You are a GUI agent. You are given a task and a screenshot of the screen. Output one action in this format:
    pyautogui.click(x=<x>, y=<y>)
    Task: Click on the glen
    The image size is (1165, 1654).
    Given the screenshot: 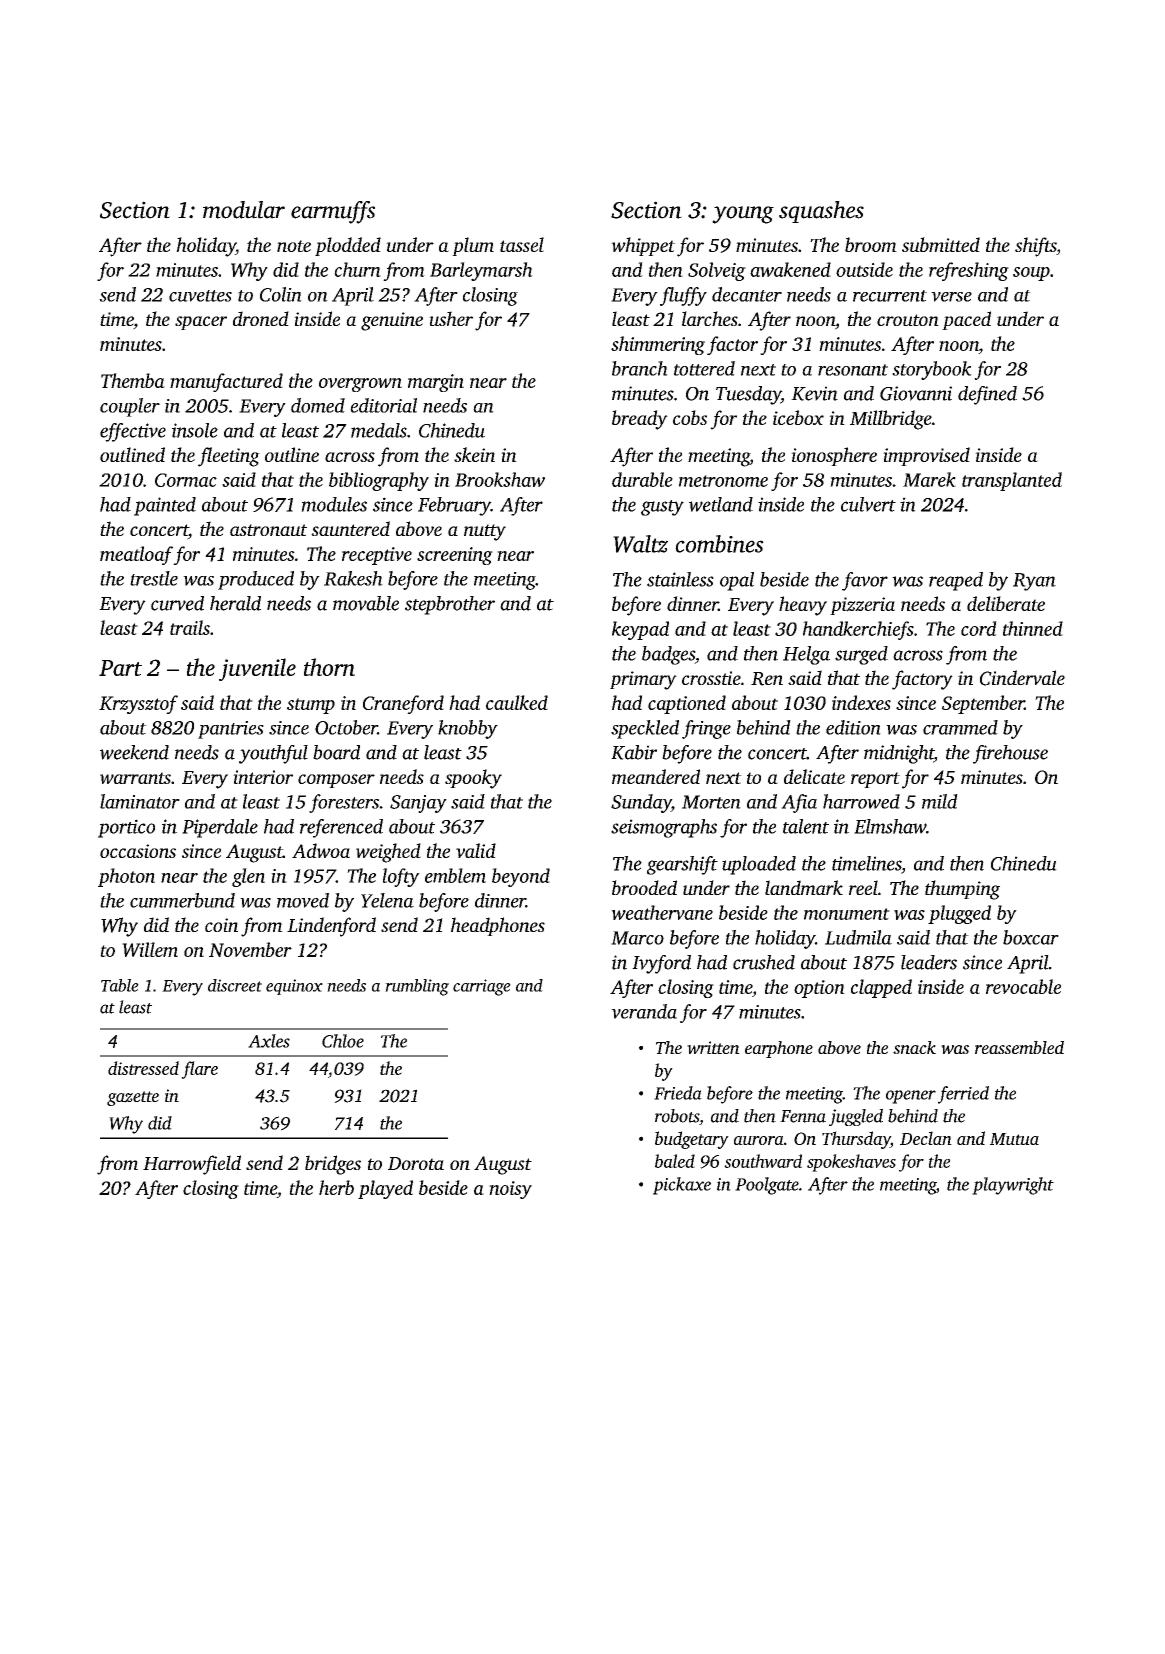 What is the action you would take?
    pyautogui.click(x=248, y=877)
